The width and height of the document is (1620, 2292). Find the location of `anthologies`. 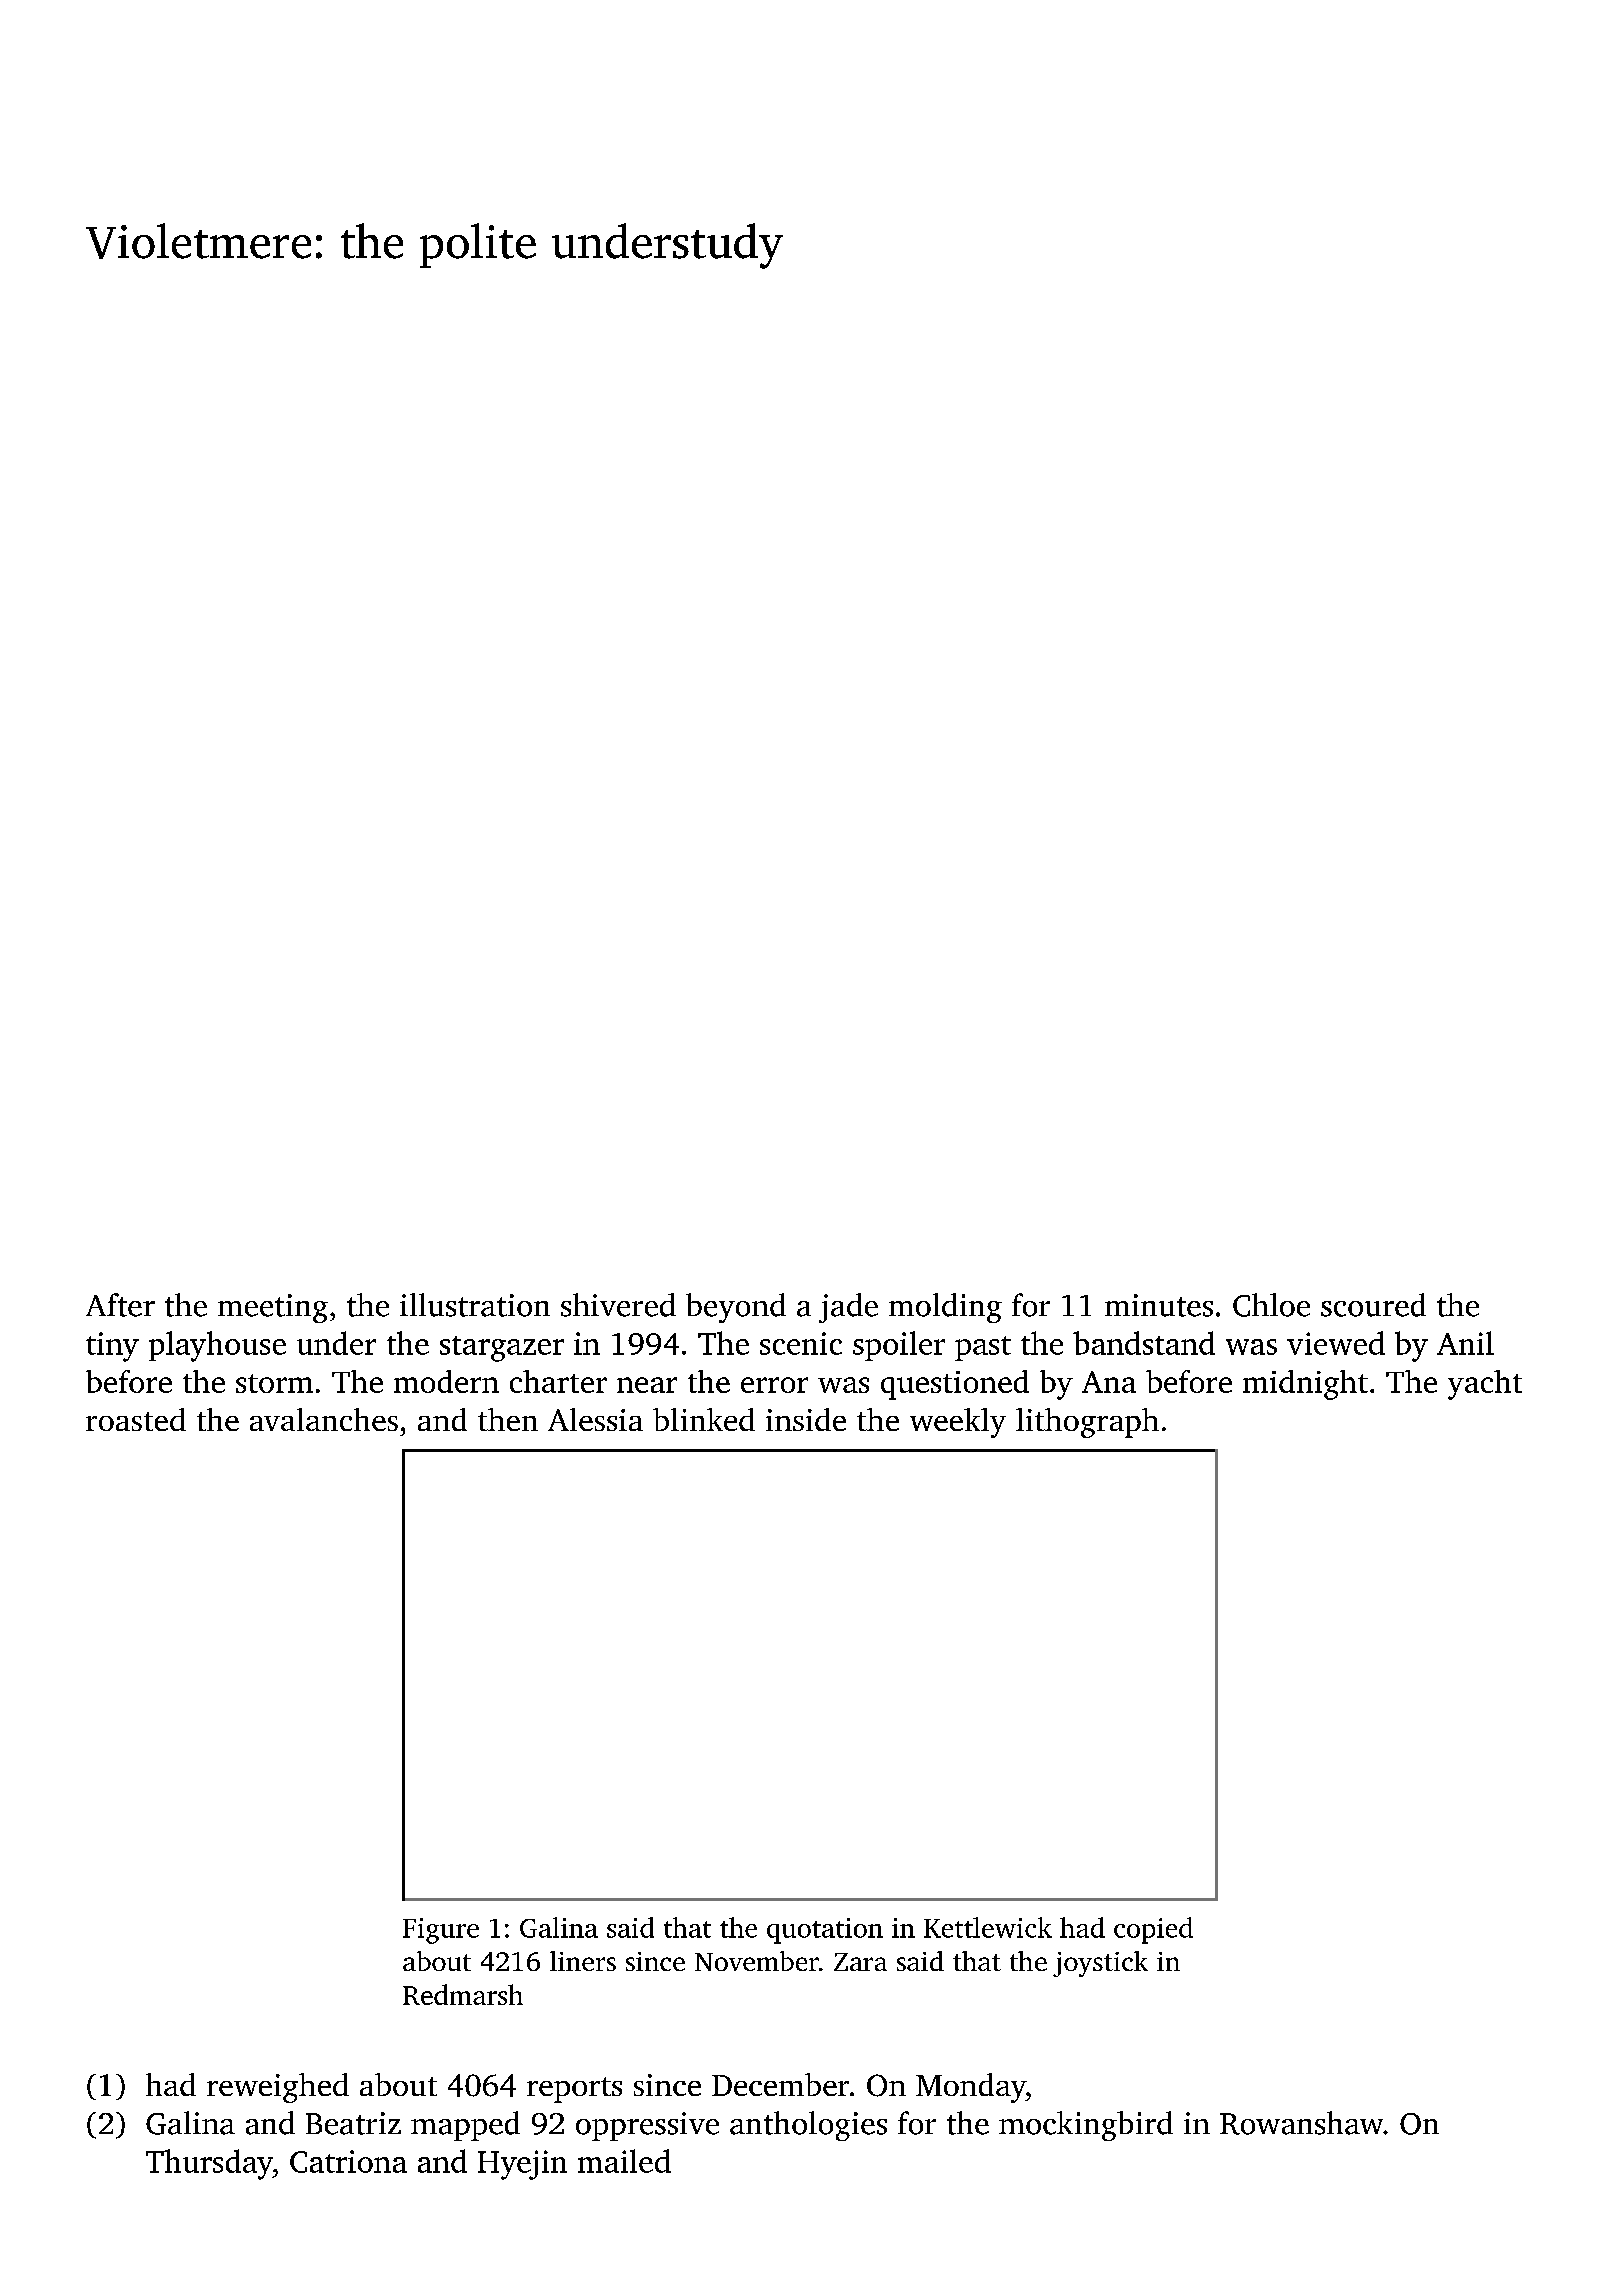

anthologies is located at coordinates (808, 2126).
